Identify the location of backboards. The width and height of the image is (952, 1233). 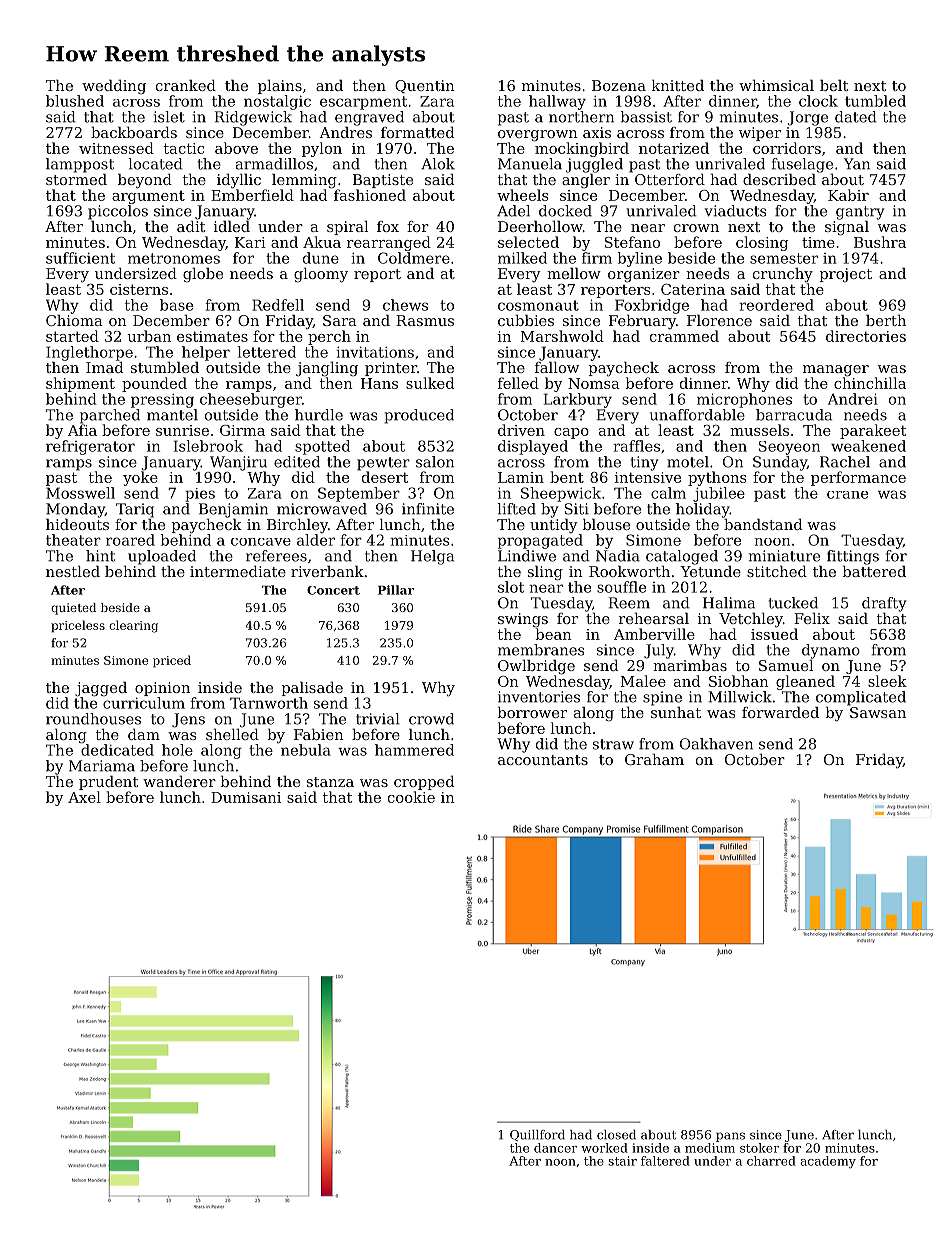
(134, 132).
